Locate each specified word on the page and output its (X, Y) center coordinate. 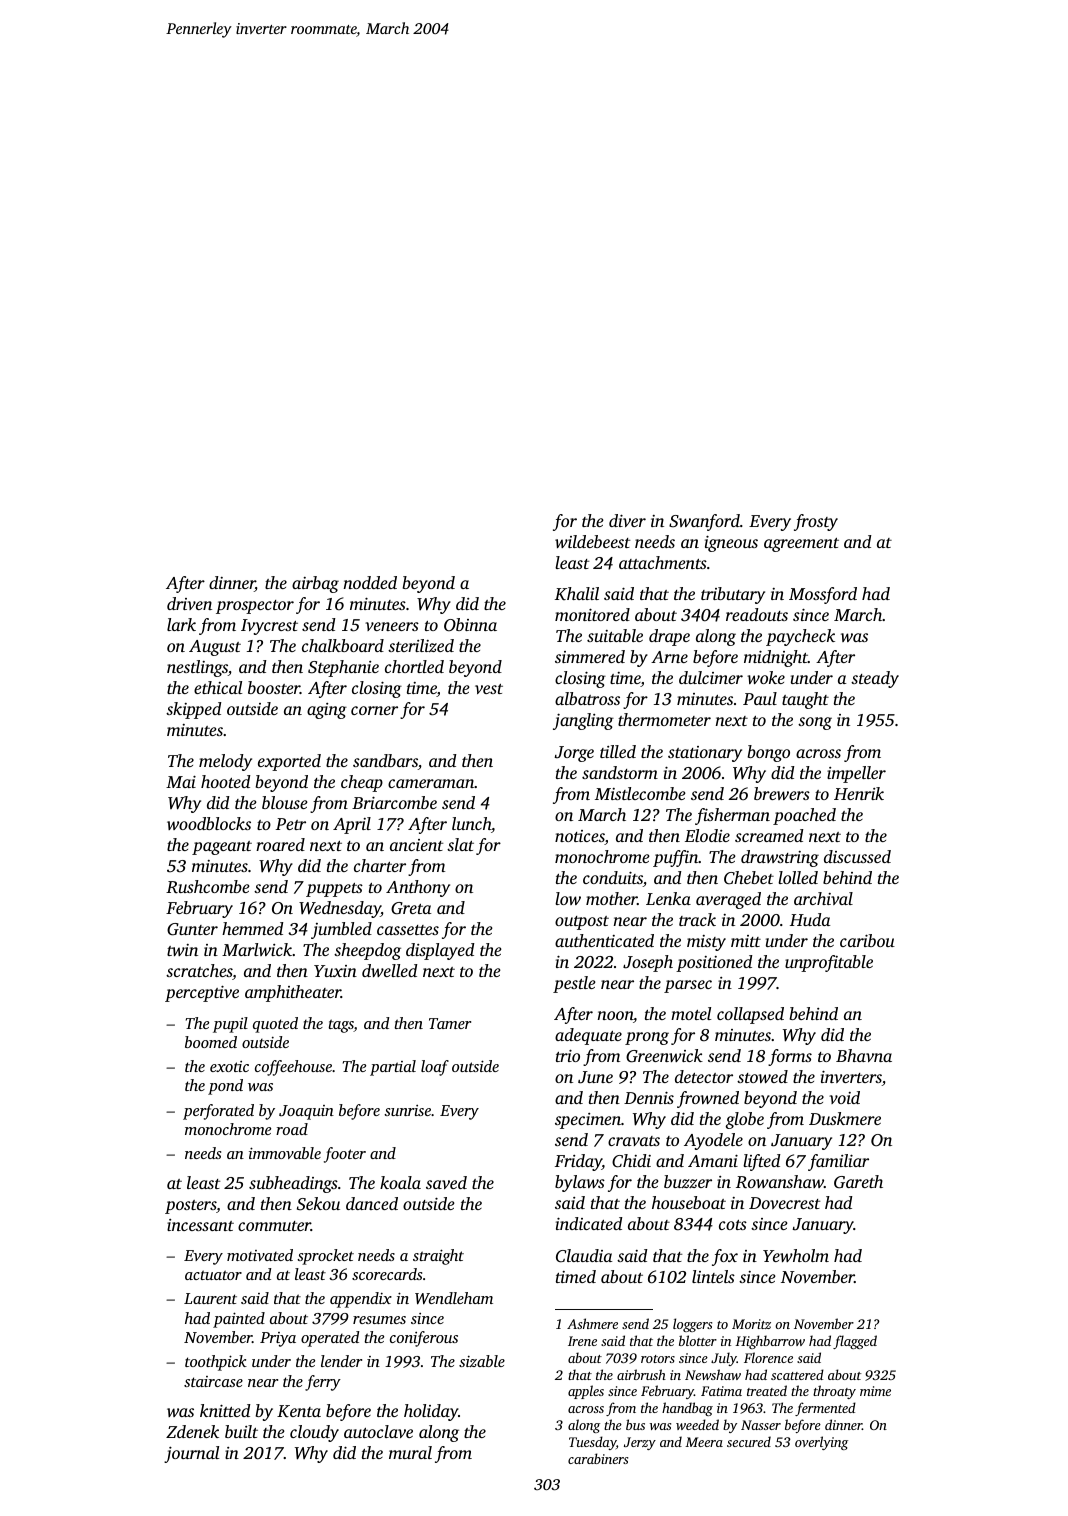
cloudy (314, 1433)
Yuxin (335, 971)
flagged (855, 1342)
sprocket (325, 1257)
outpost (582, 923)
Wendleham (454, 1298)
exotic (229, 1066)
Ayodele (713, 1141)
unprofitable (829, 963)
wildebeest (592, 541)
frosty (816, 522)
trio (568, 1055)
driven (189, 603)
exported (289, 762)
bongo (768, 753)
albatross (587, 698)
